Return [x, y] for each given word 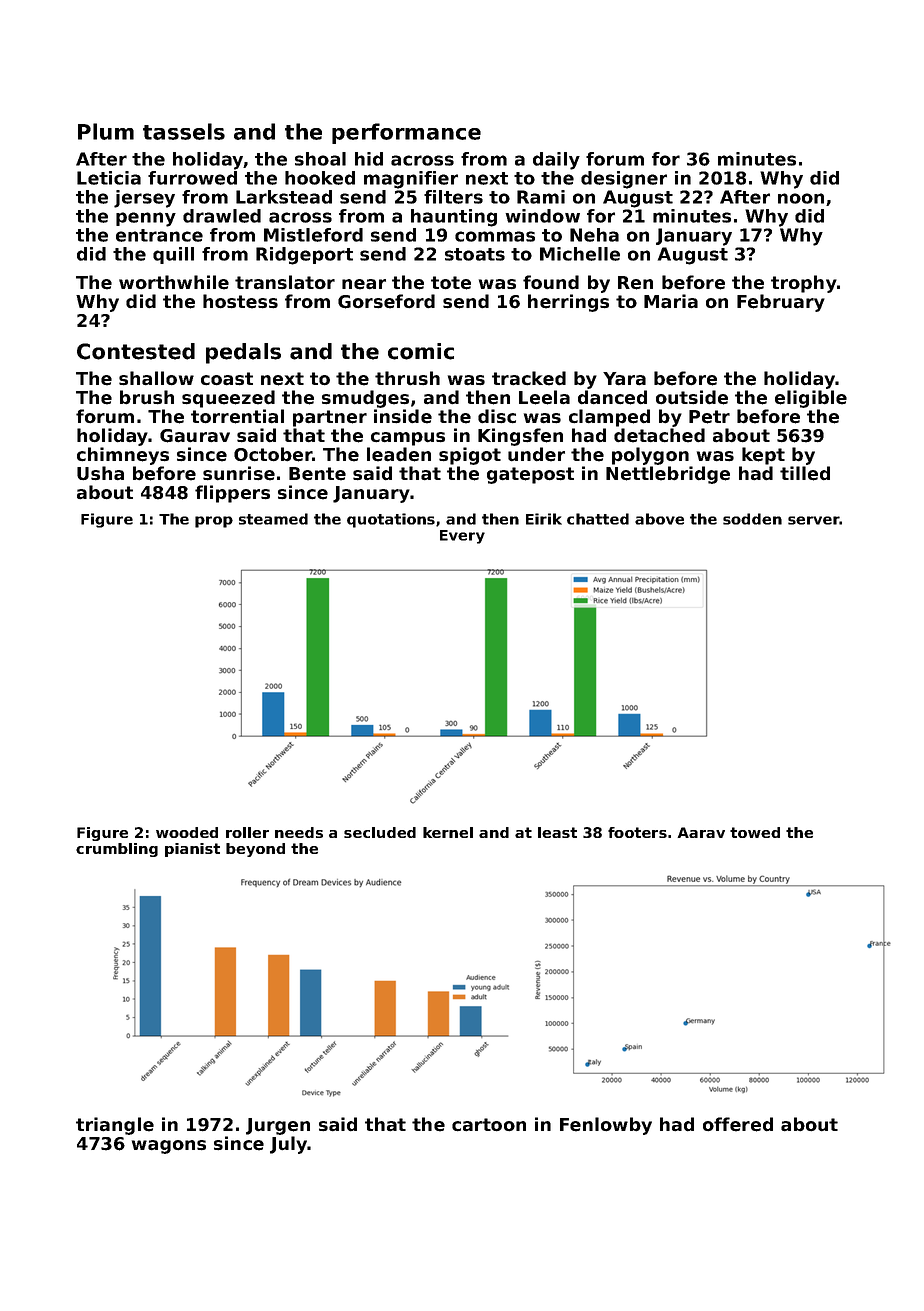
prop [214, 522]
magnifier [411, 180]
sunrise [239, 473]
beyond [255, 850]
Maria [671, 301]
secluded [380, 832]
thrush [407, 378]
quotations [391, 520]
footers [637, 832]
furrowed [192, 178]
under [536, 454]
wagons [169, 1147]
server [814, 520]
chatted [598, 519]
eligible [811, 399]
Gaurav [195, 436]
